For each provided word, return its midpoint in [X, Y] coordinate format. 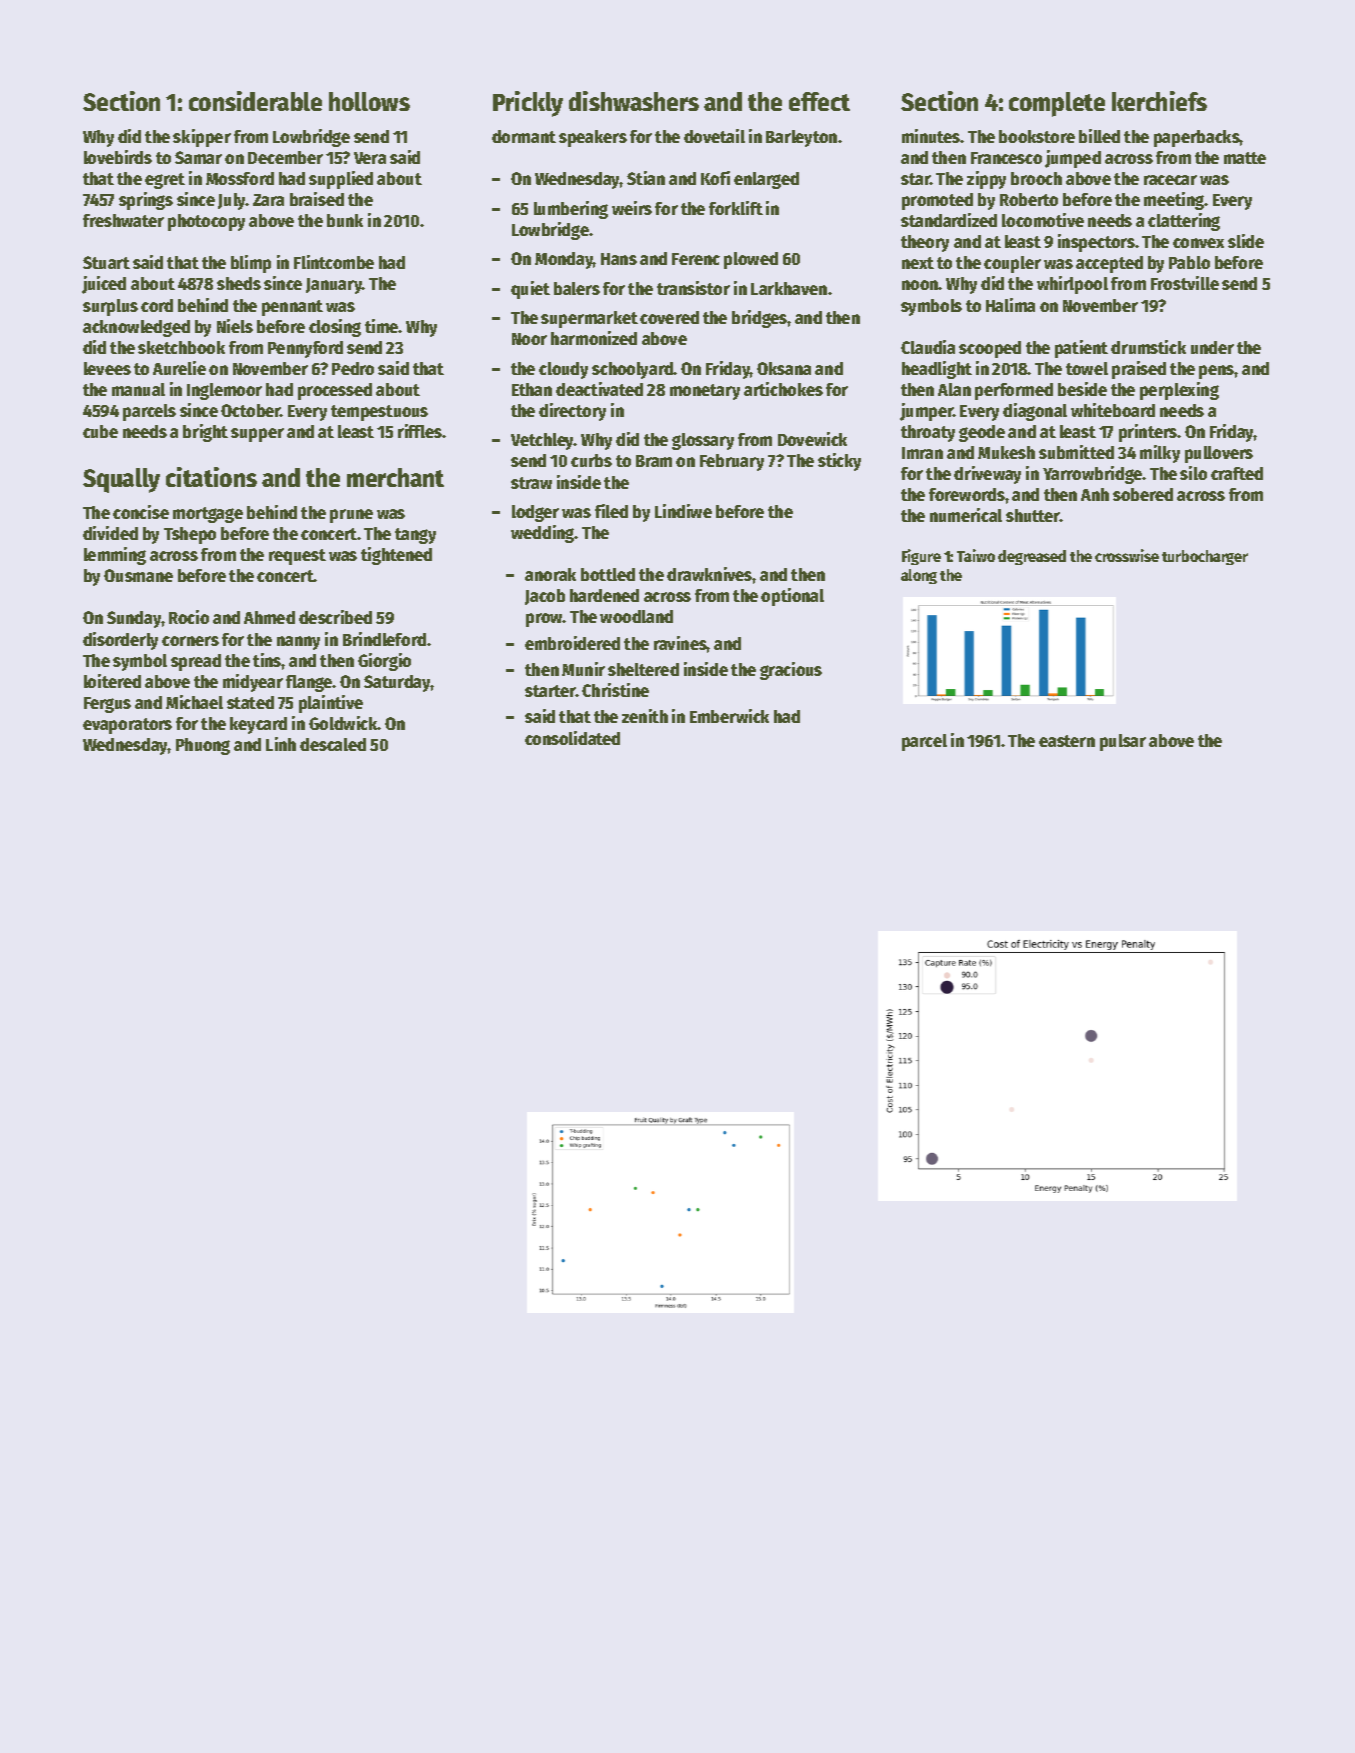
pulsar [1123, 742]
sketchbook [181, 347]
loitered [112, 681]
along [919, 576]
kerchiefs [1159, 101]
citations [211, 477]
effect [819, 101]
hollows [369, 101]
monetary [705, 392]
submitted [1076, 452]
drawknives [710, 574]
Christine [615, 690]
